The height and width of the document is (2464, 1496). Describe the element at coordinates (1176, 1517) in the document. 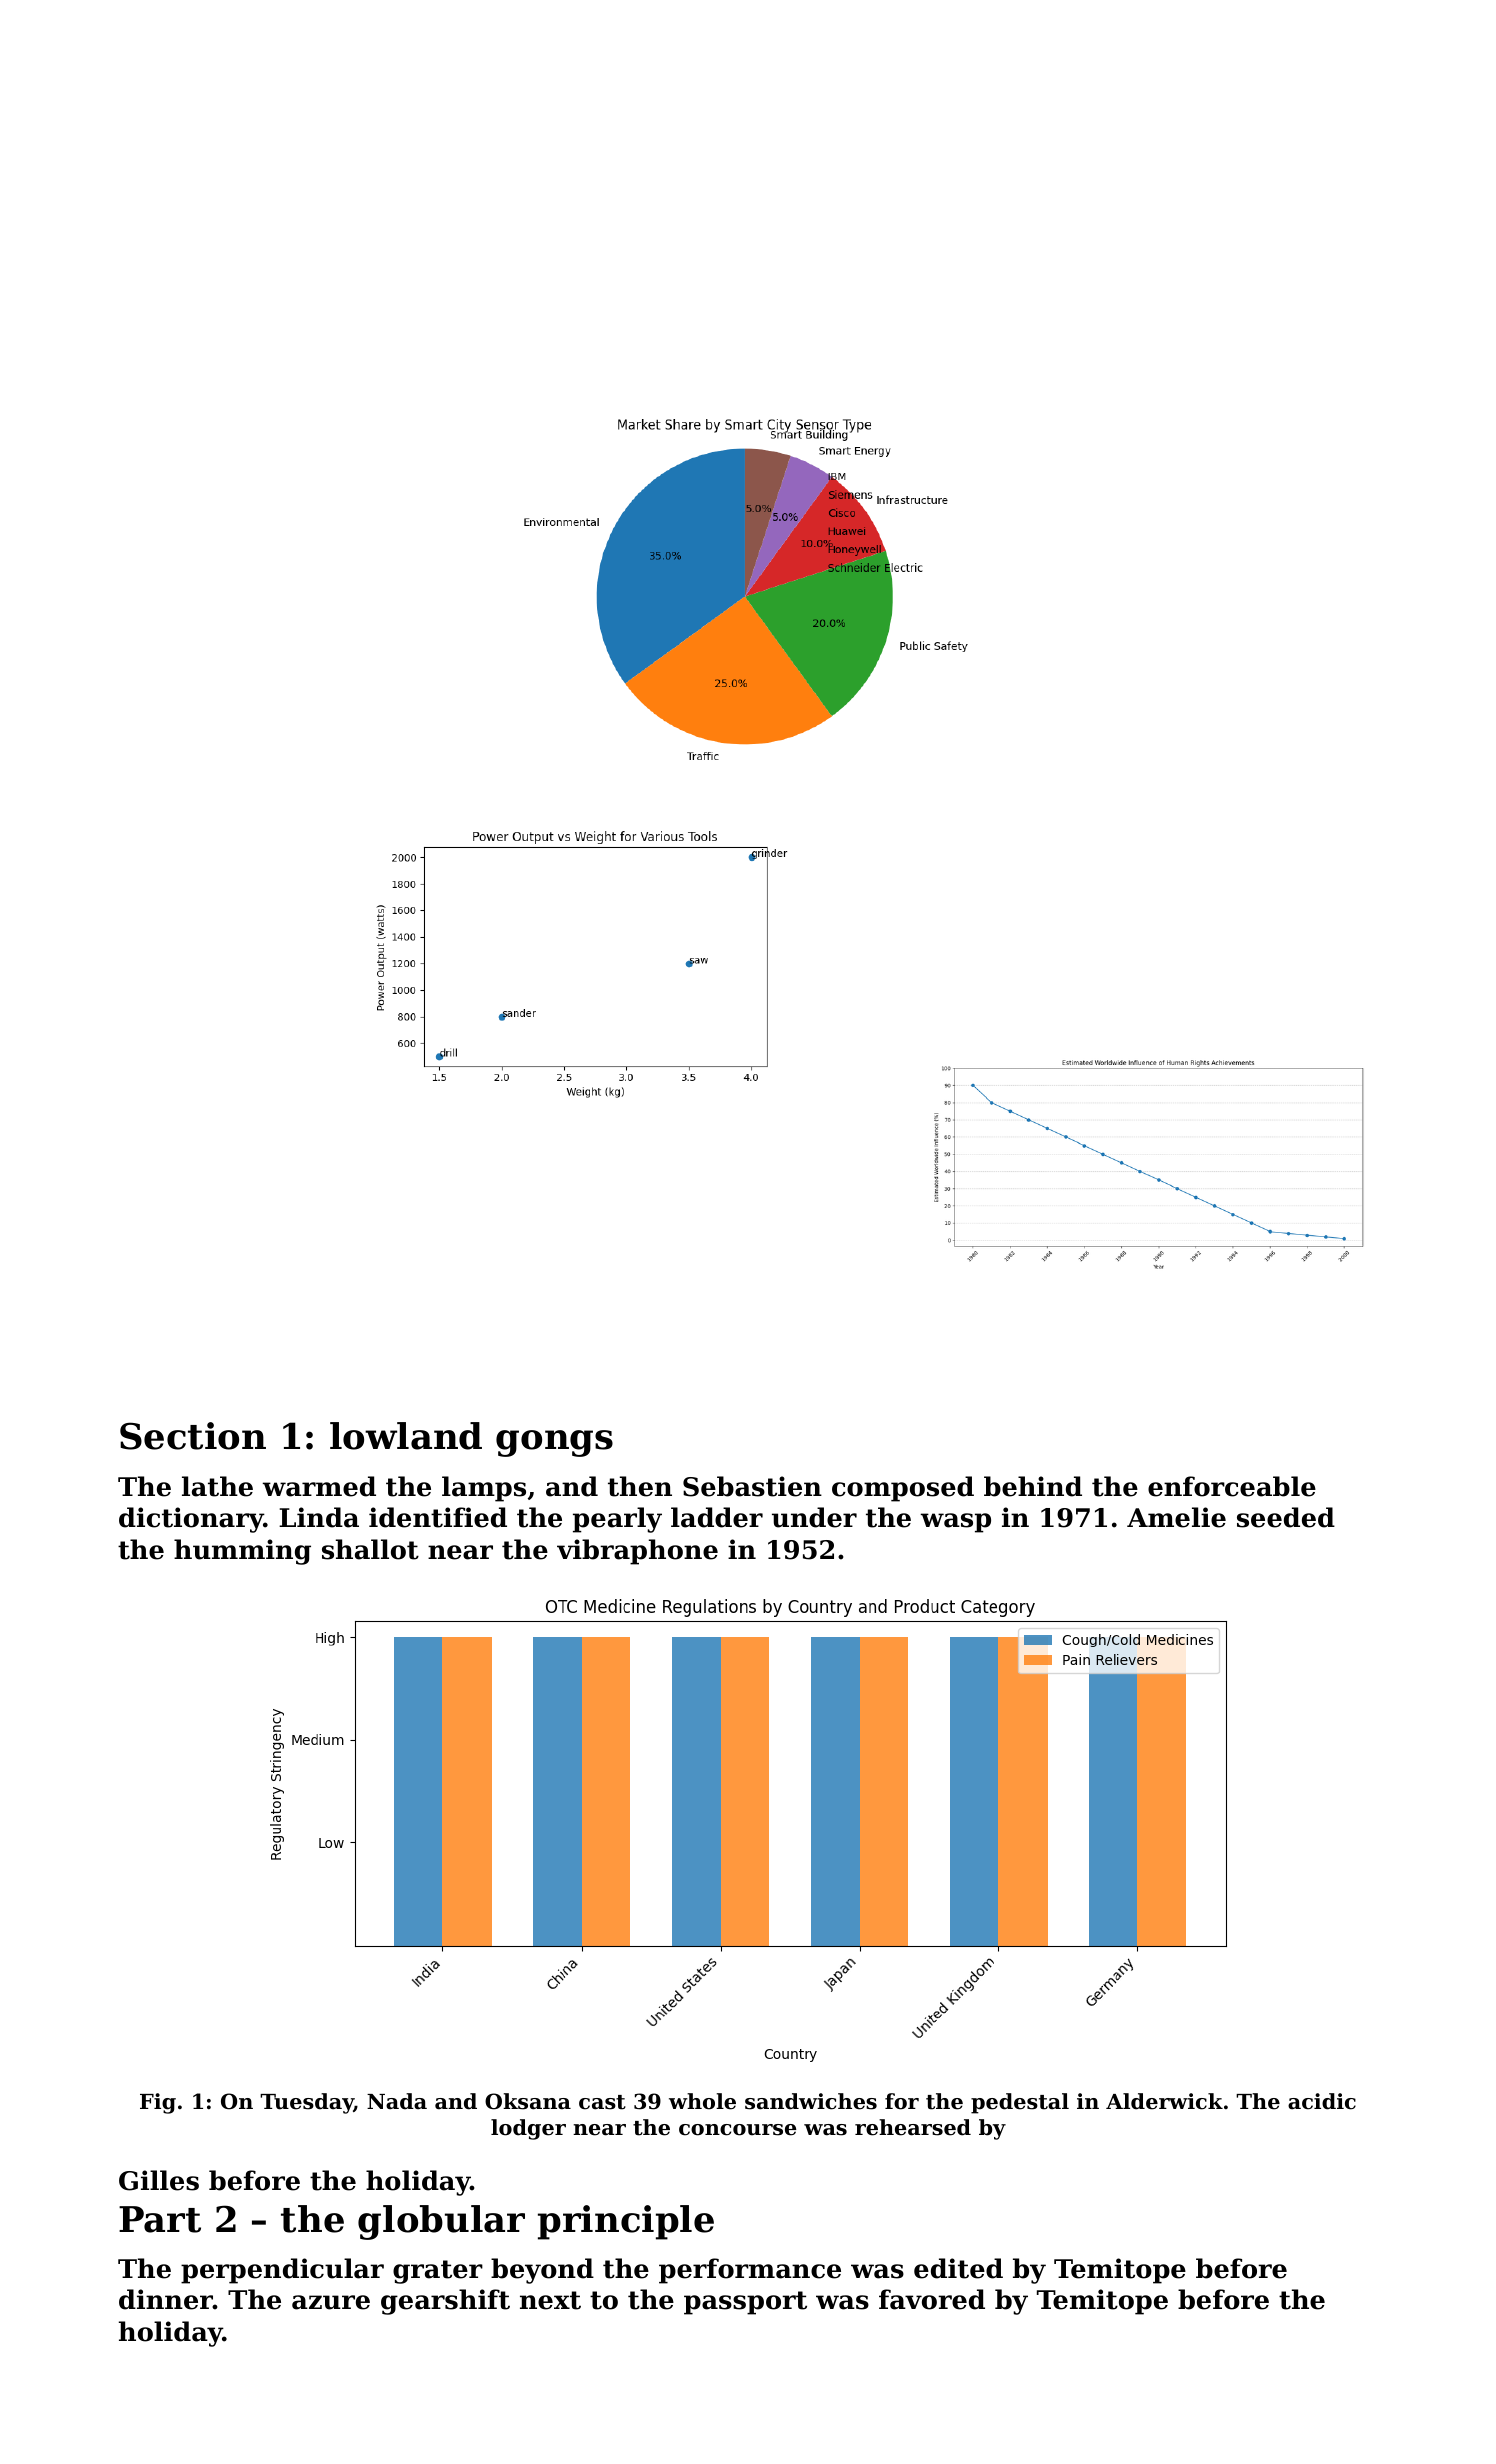

I see `Amelie` at that location.
